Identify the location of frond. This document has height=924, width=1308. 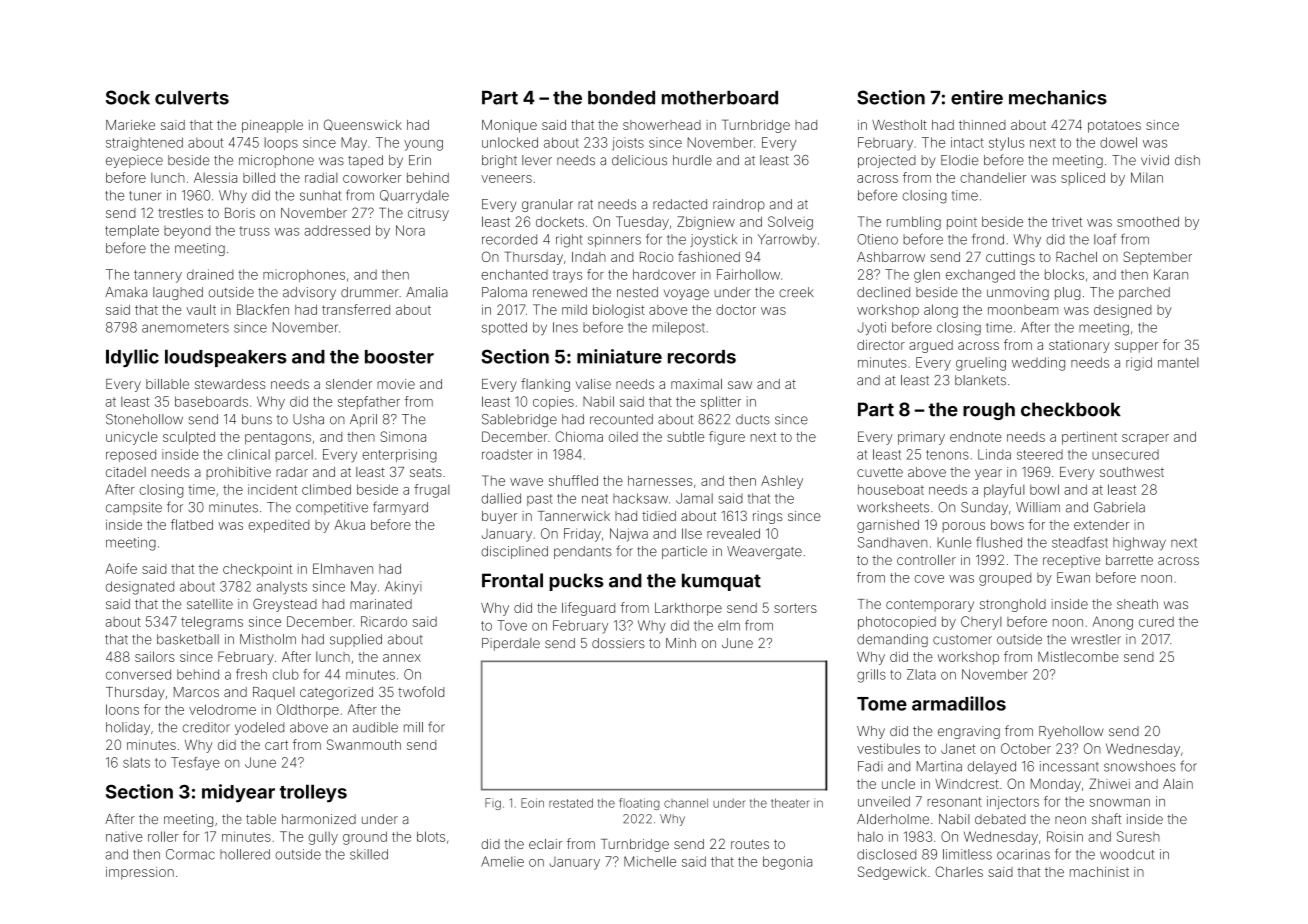
(988, 239).
